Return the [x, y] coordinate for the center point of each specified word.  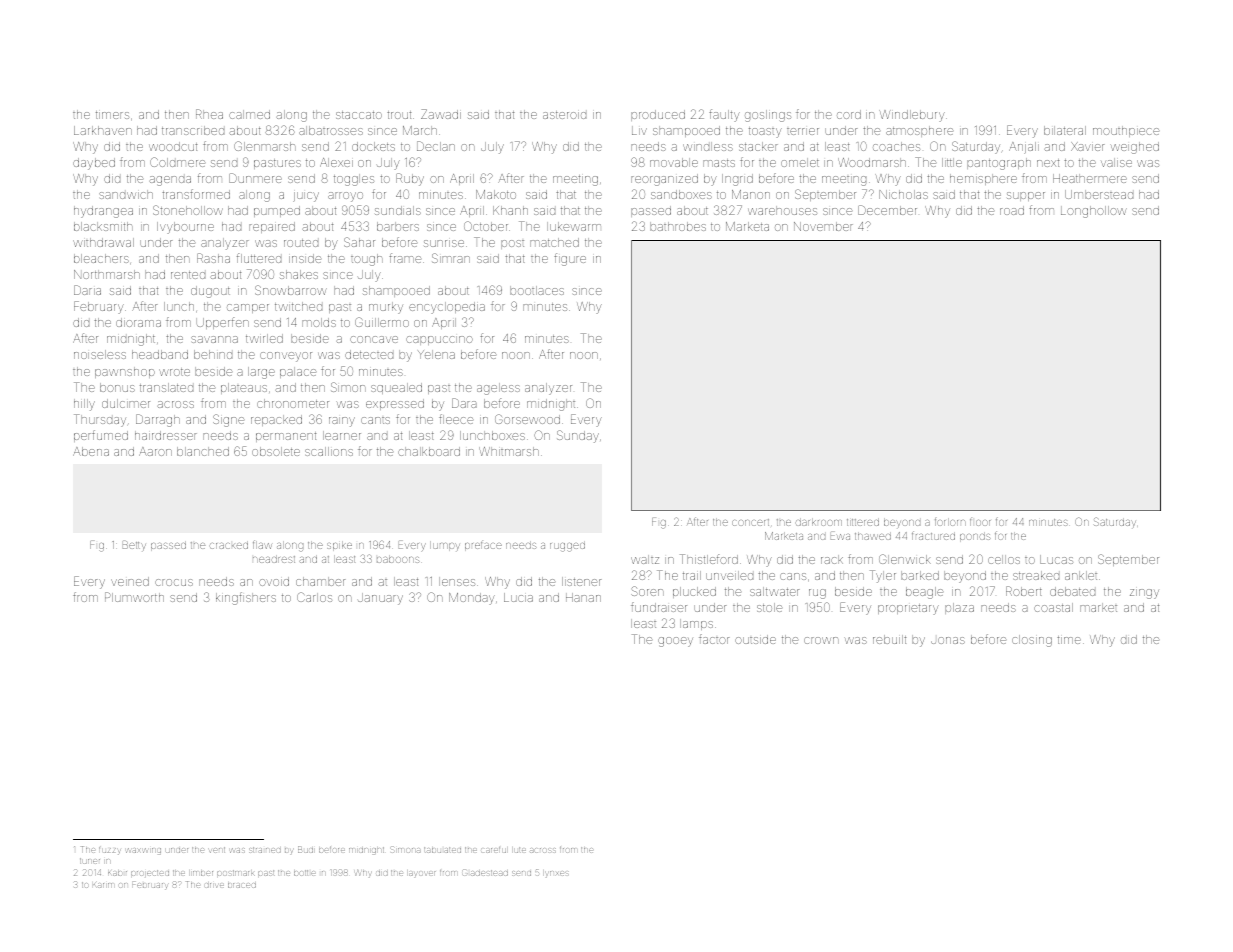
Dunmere [255, 178]
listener [581, 581]
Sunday [578, 436]
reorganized [664, 180]
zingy [1144, 594]
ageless [498, 389]
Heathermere [1090, 178]
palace [298, 372]
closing [1032, 641]
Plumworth [134, 597]
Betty [134, 546]
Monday [472, 599]
